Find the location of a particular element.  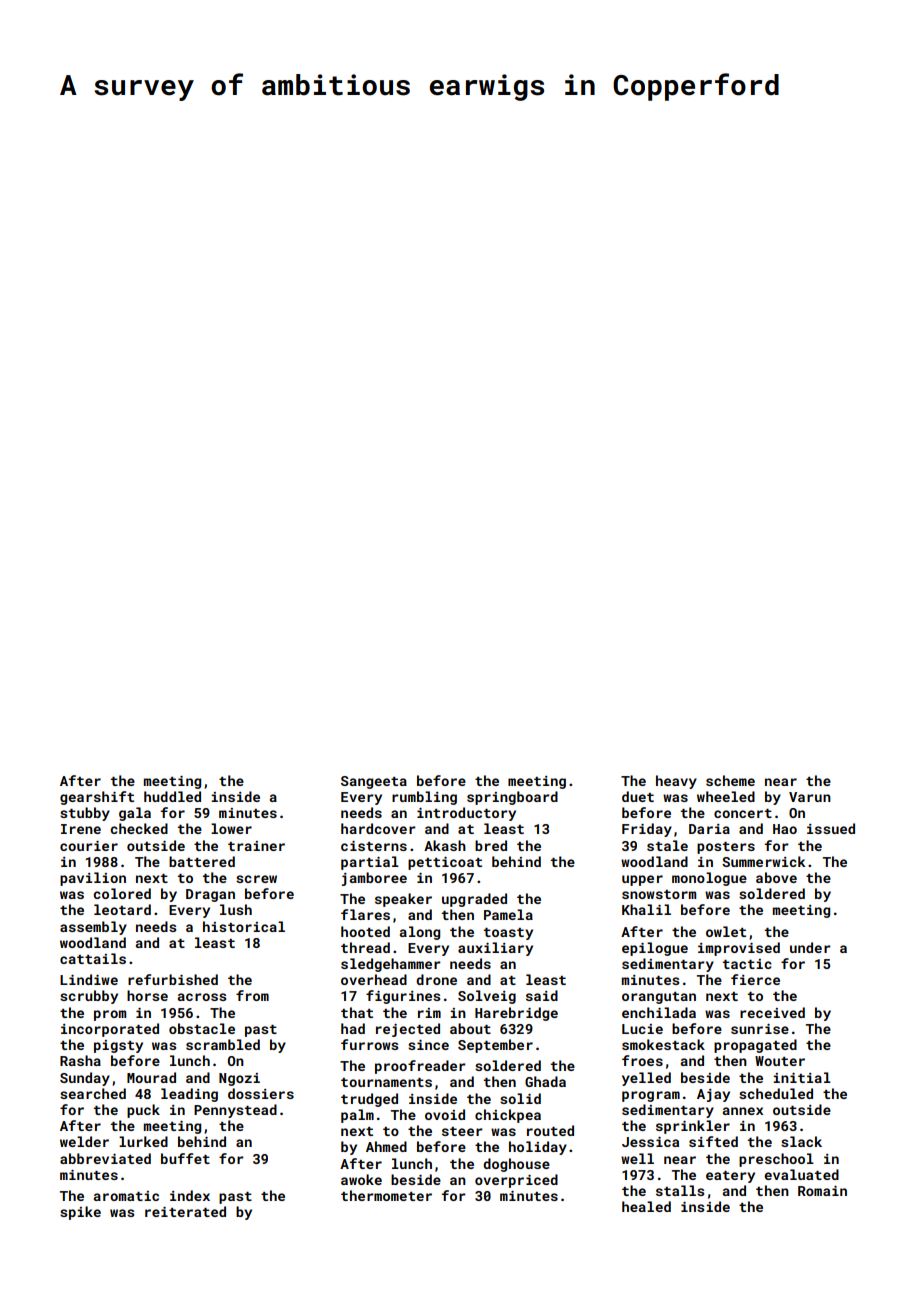

auxiliary is located at coordinates (495, 949).
